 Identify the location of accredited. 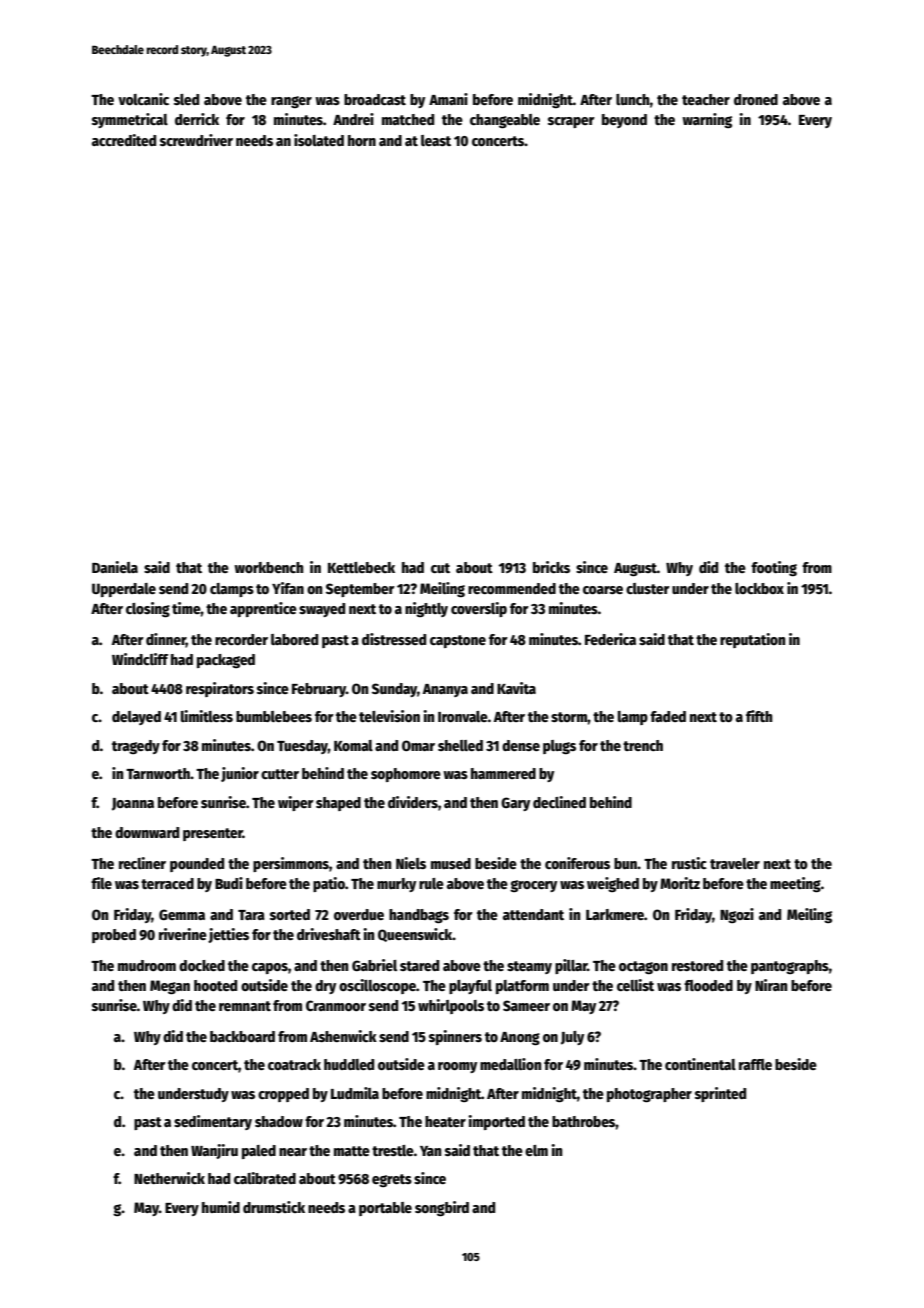
(124, 140).
